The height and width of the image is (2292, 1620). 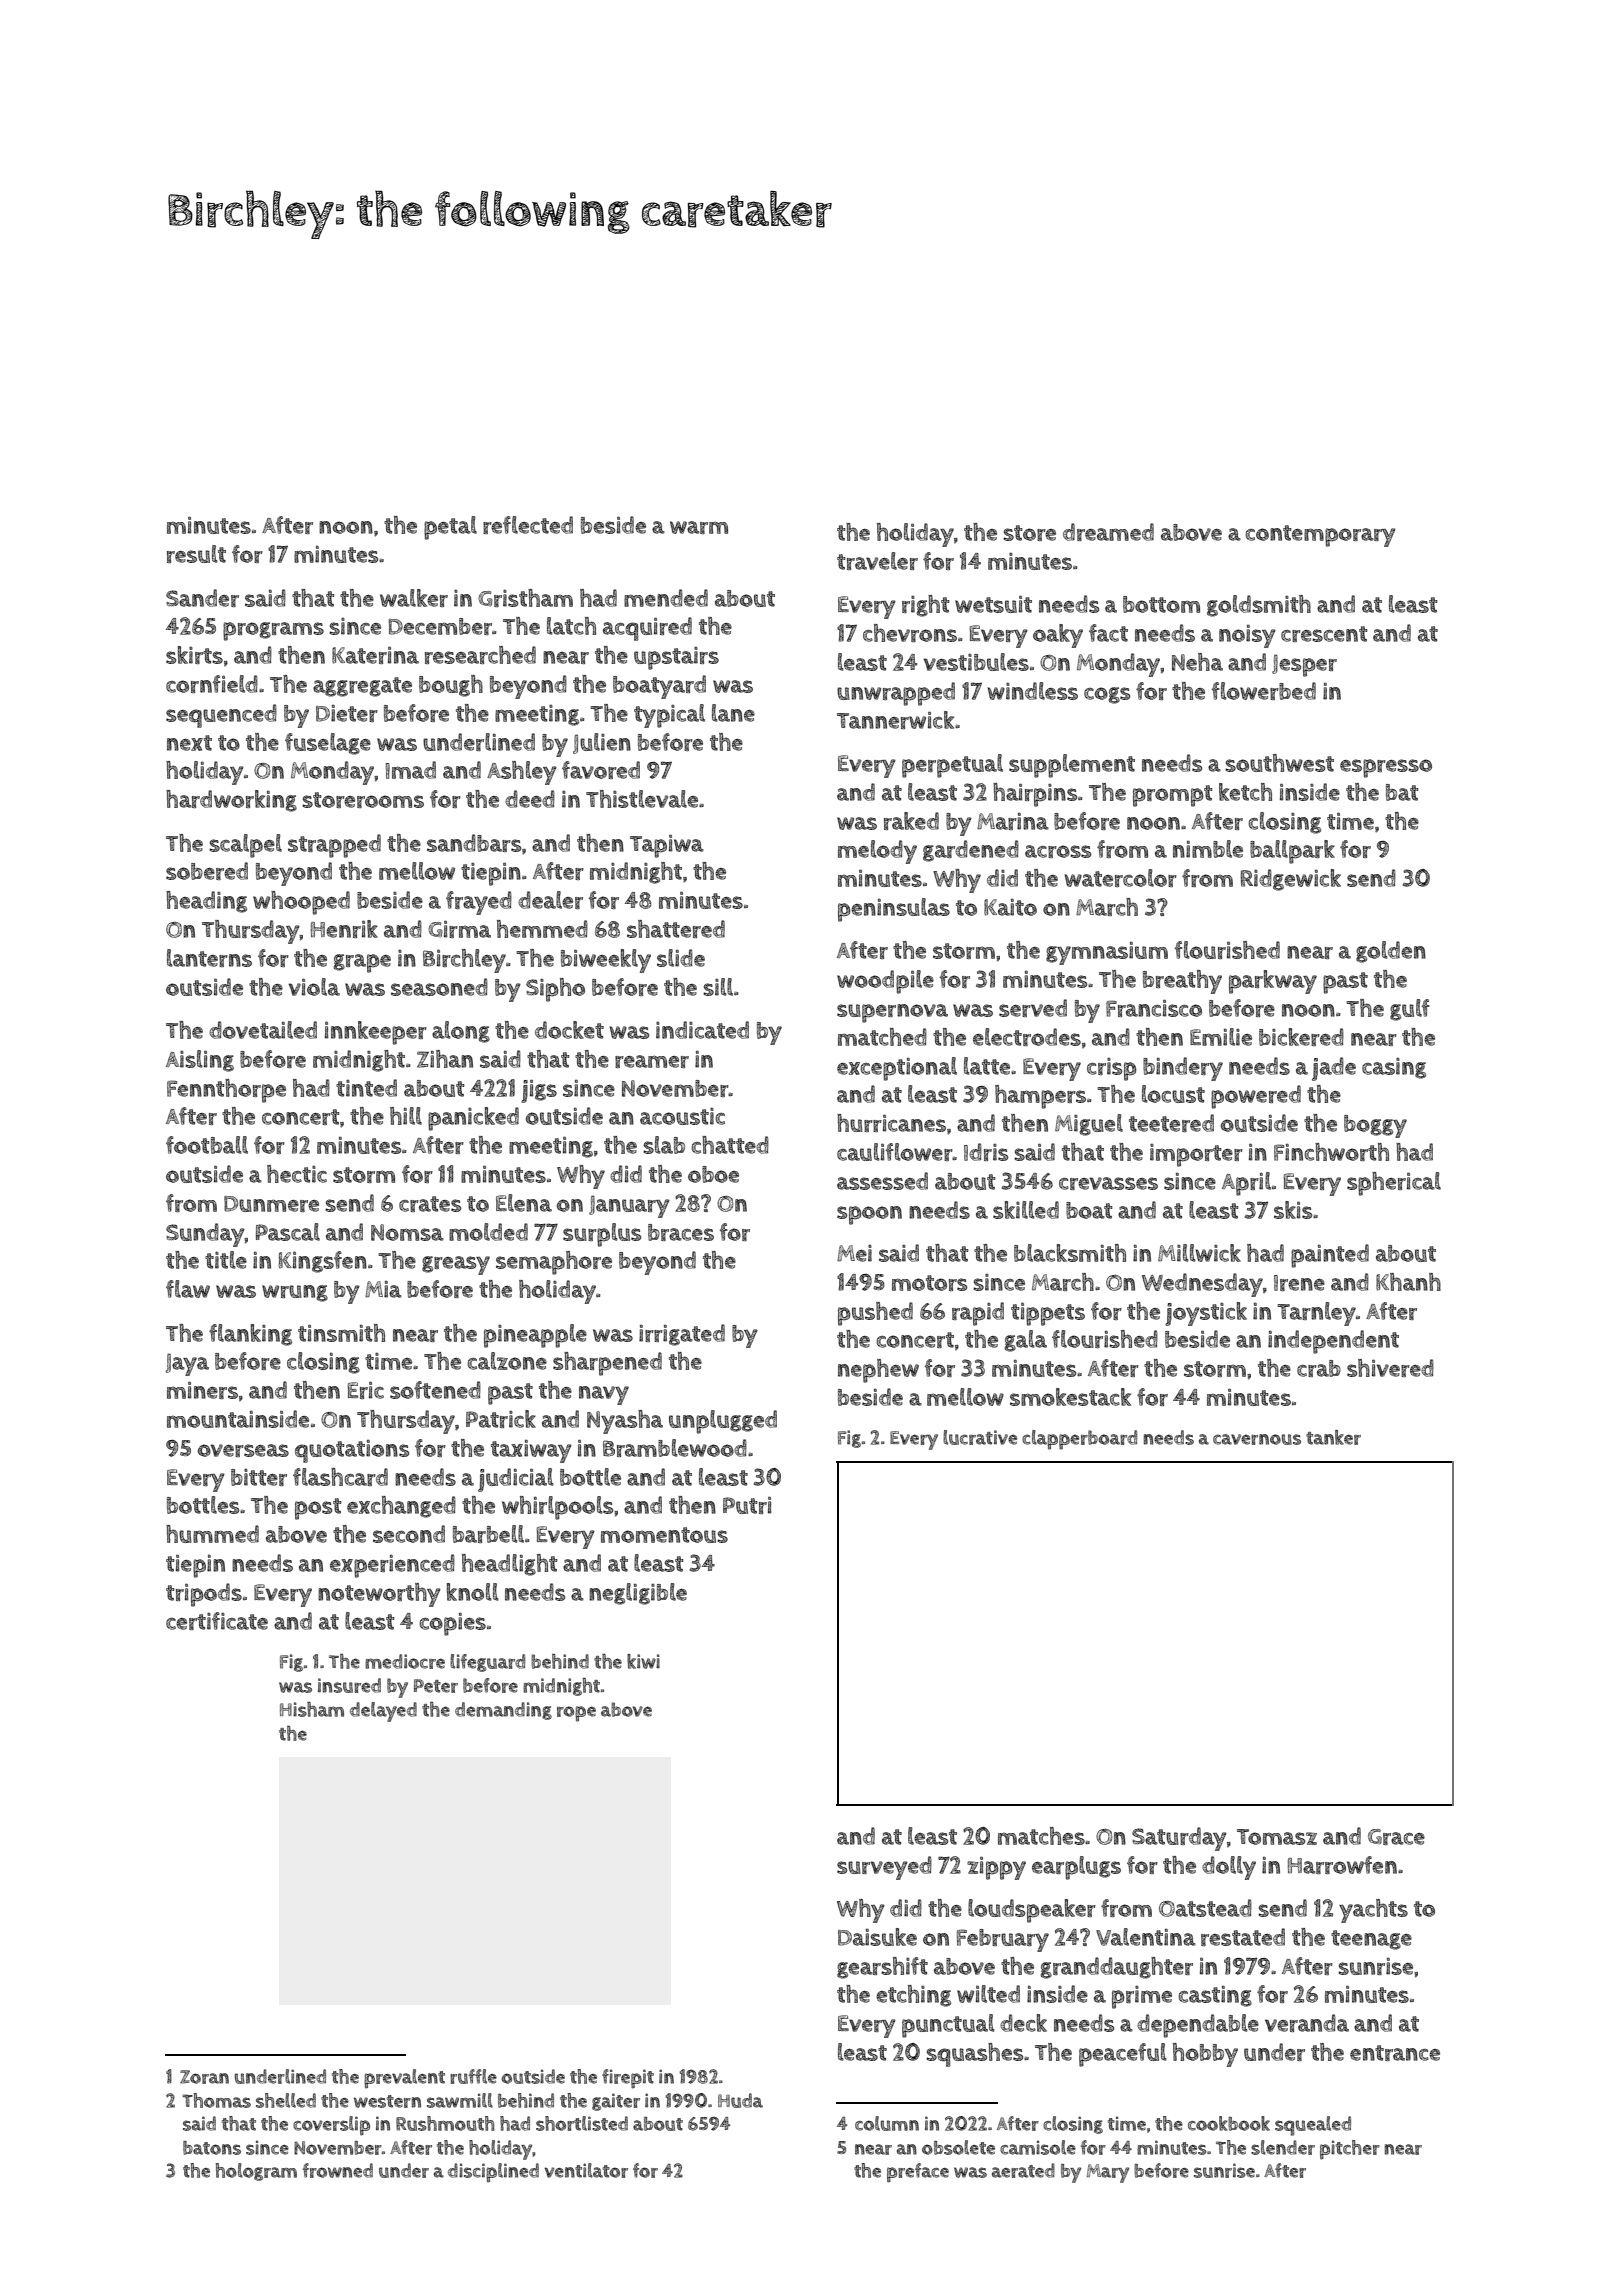 I want to click on warm, so click(x=699, y=527).
